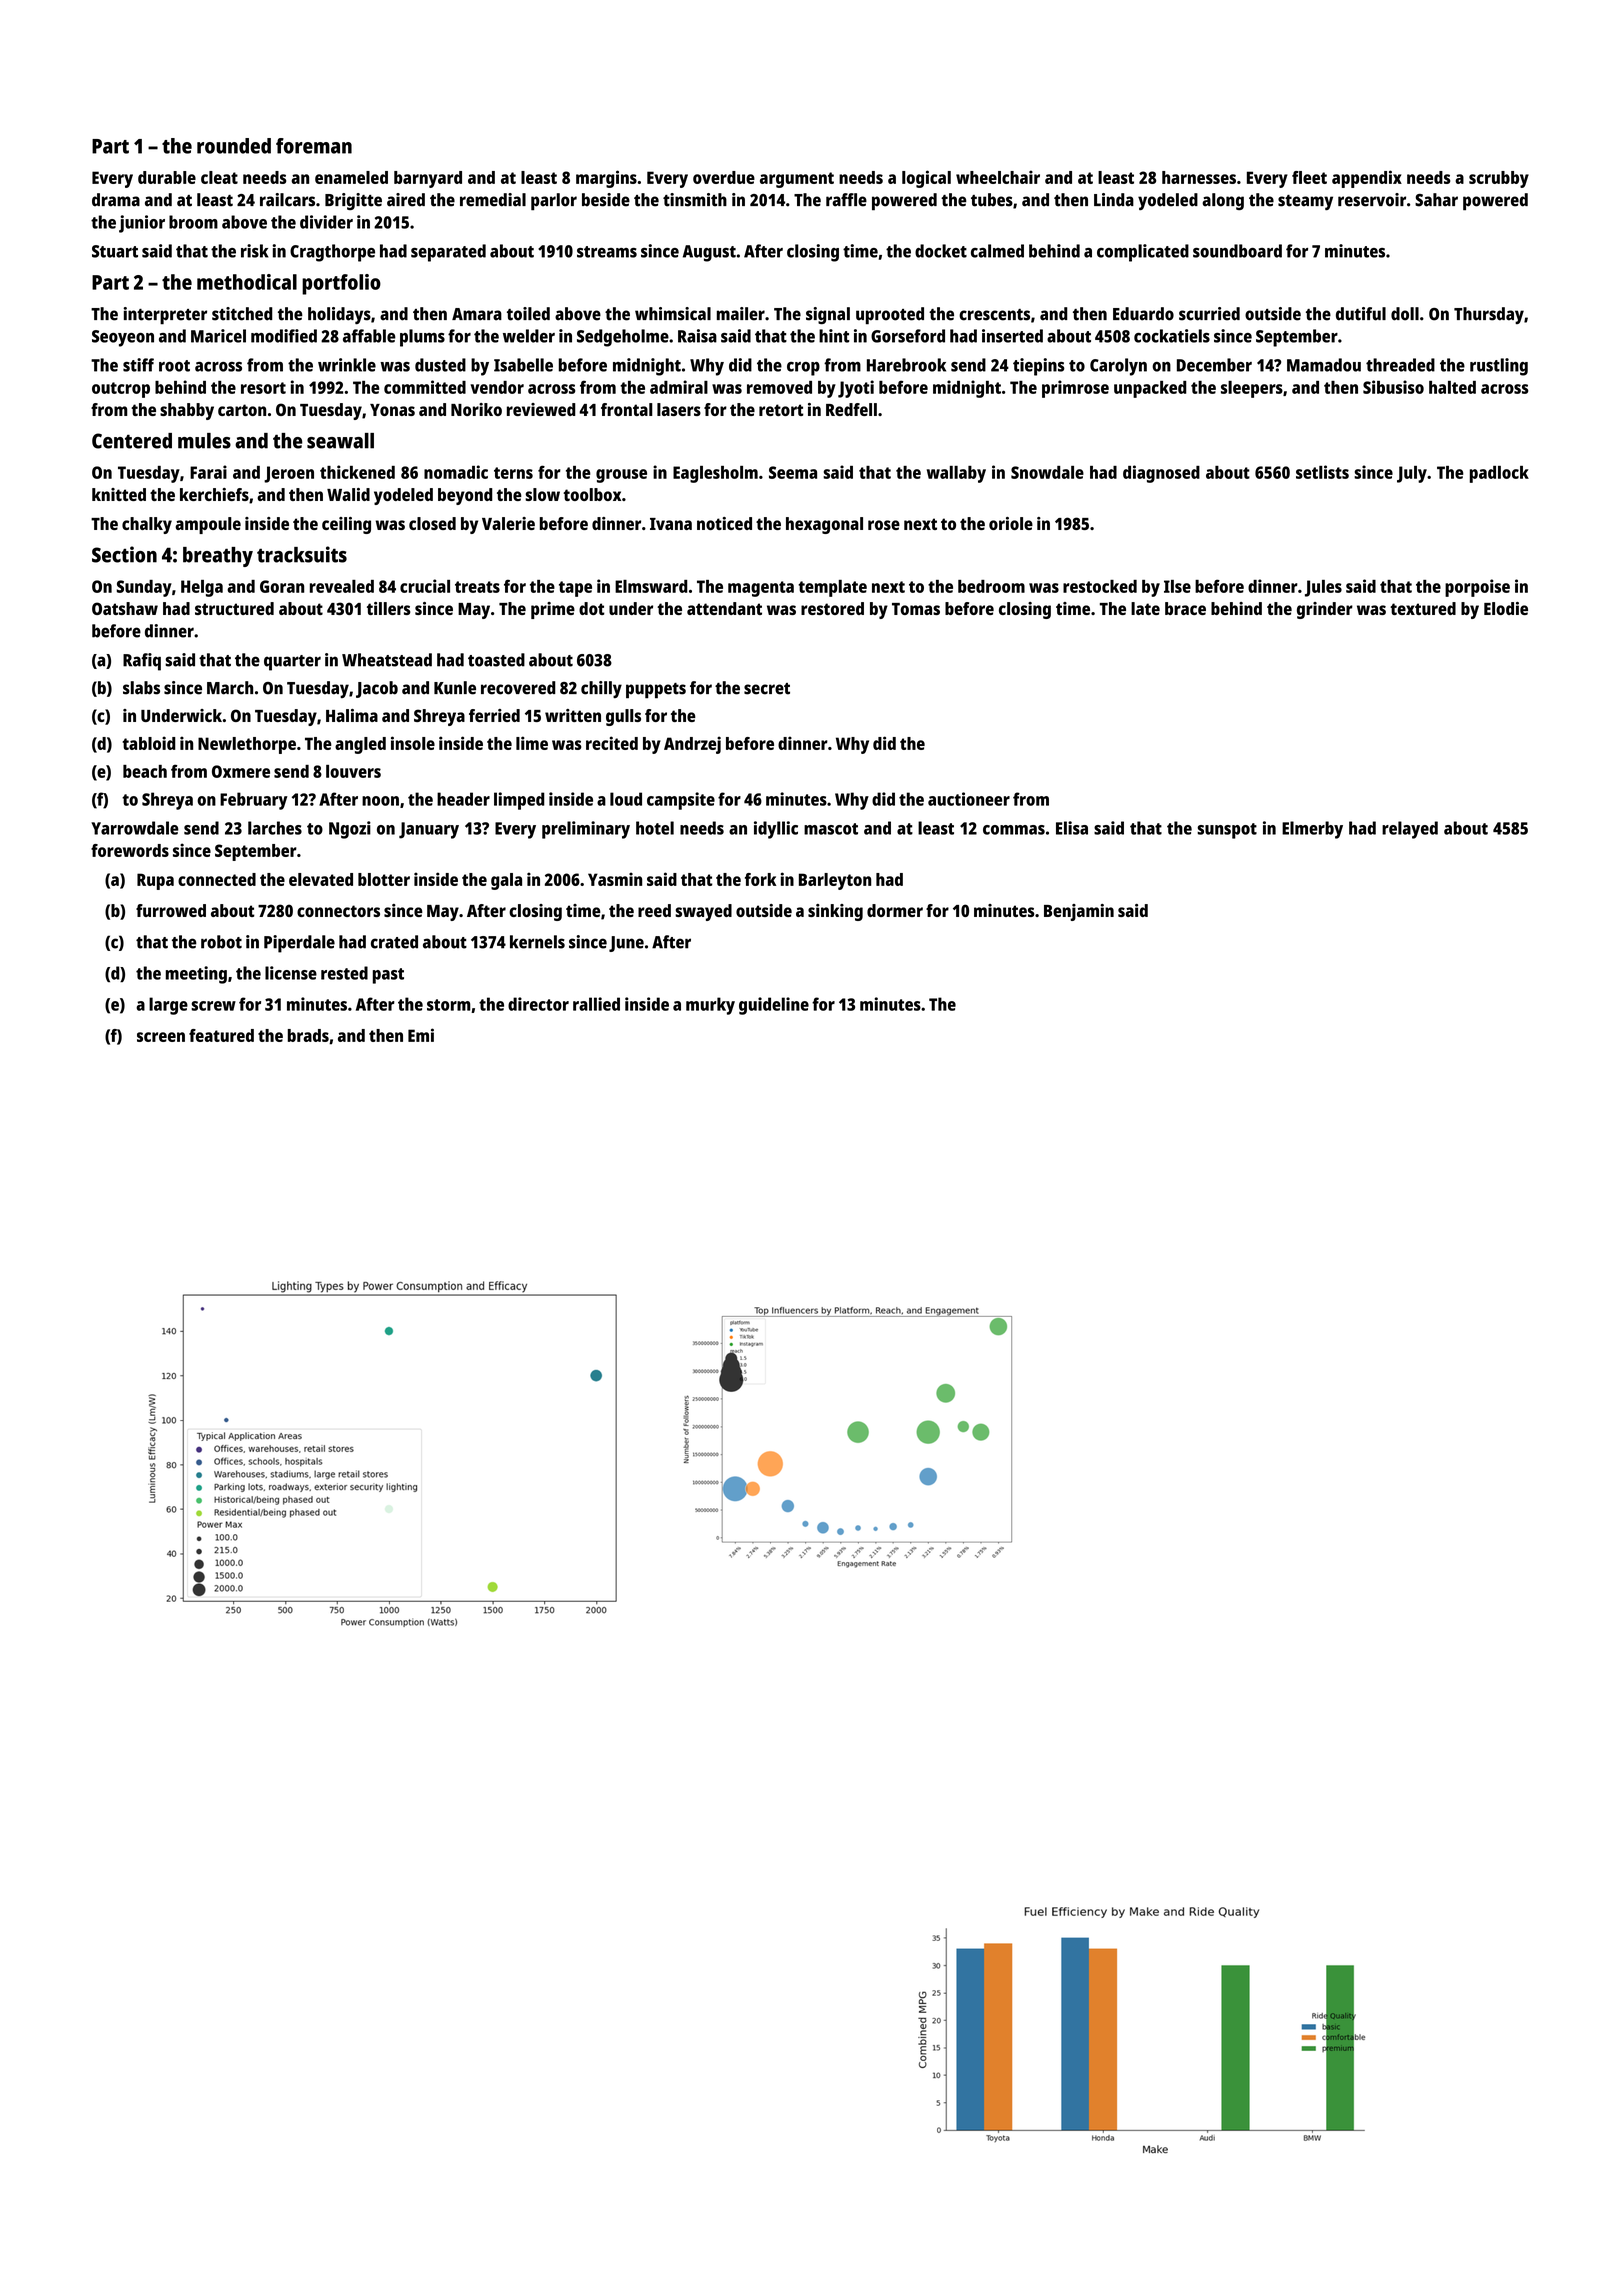  Describe the element at coordinates (1161, 474) in the image. I see `diagnosed` at that location.
